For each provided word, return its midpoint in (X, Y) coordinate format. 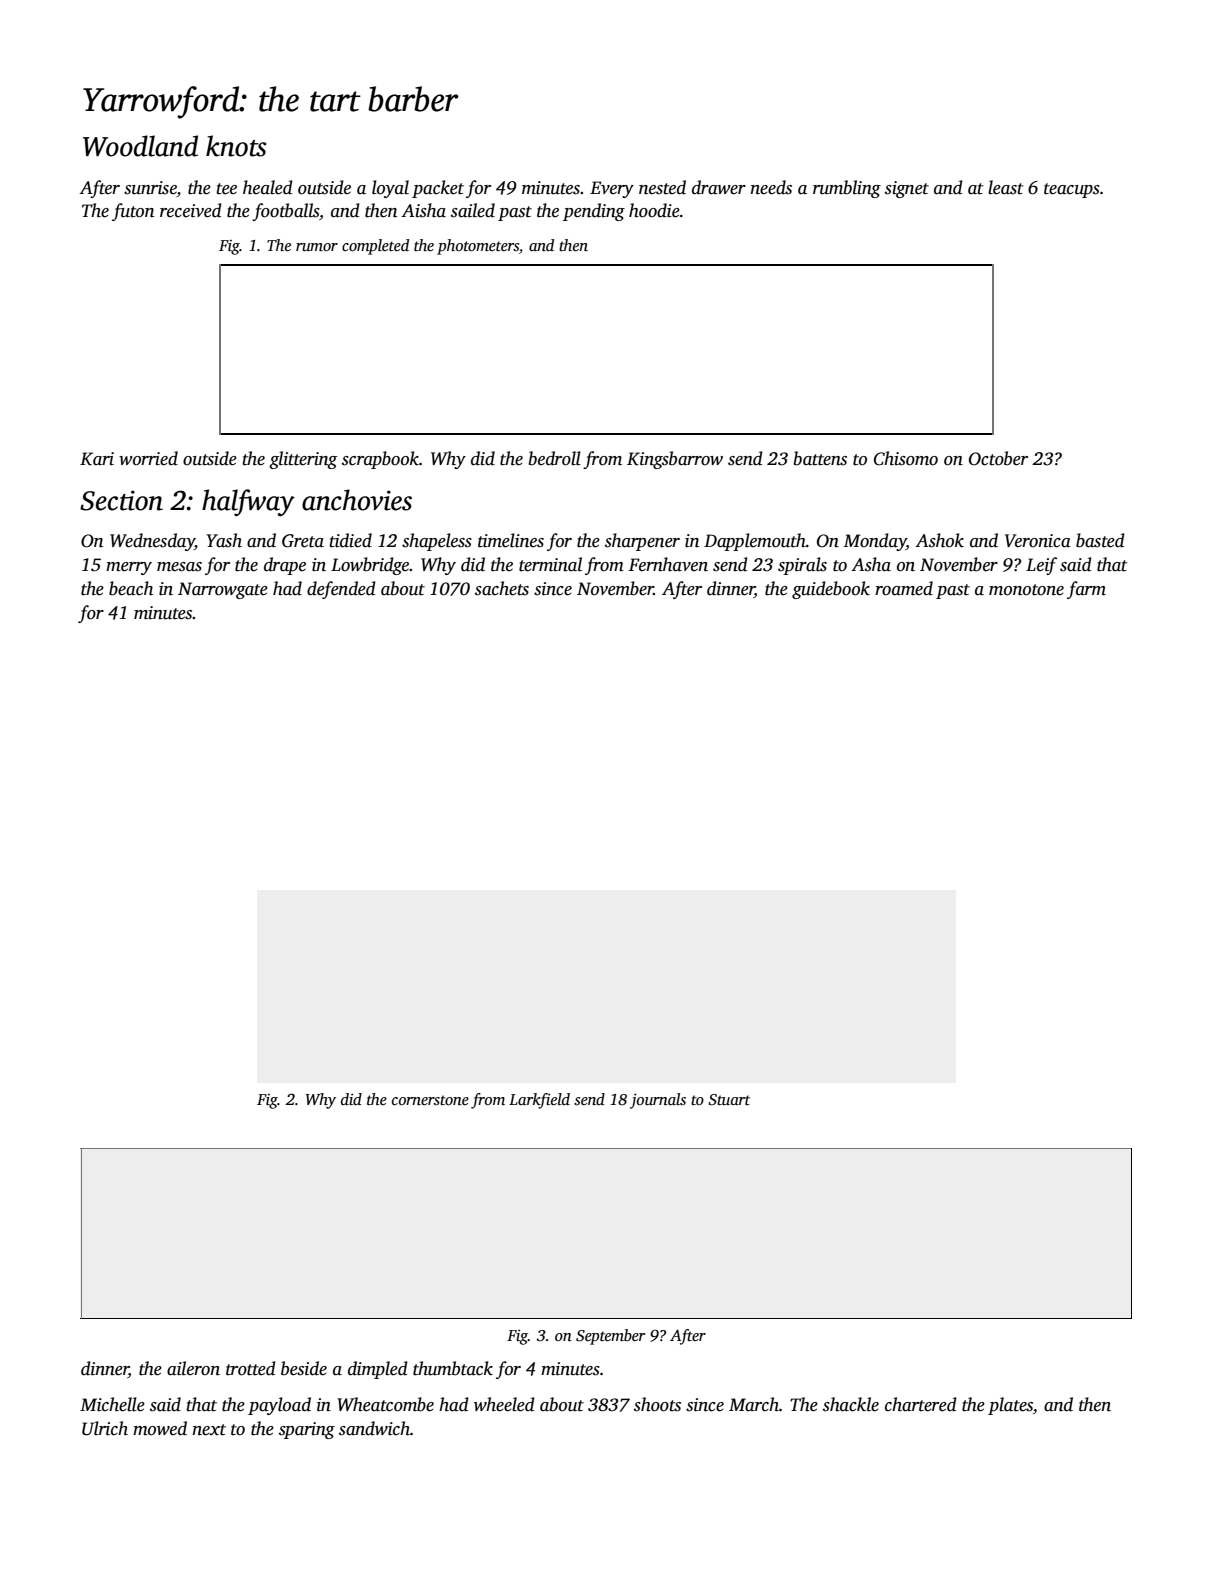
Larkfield (539, 1101)
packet (438, 189)
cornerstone (430, 1100)
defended (341, 590)
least (1006, 187)
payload (279, 1406)
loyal (390, 189)
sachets (502, 588)
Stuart (729, 1100)
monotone (1026, 590)
